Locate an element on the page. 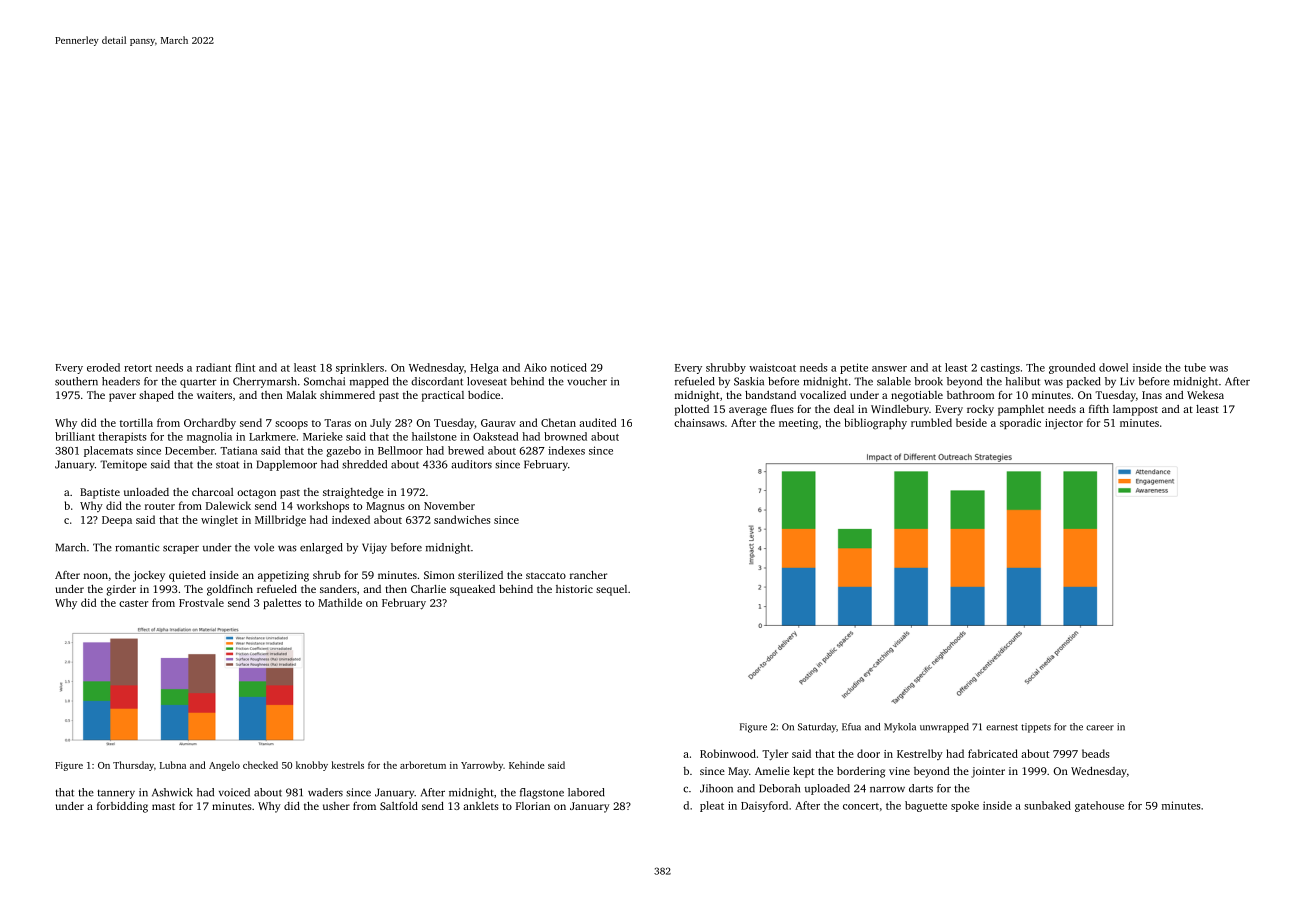 This document has width=1308, height=924. sequel is located at coordinates (611, 590).
